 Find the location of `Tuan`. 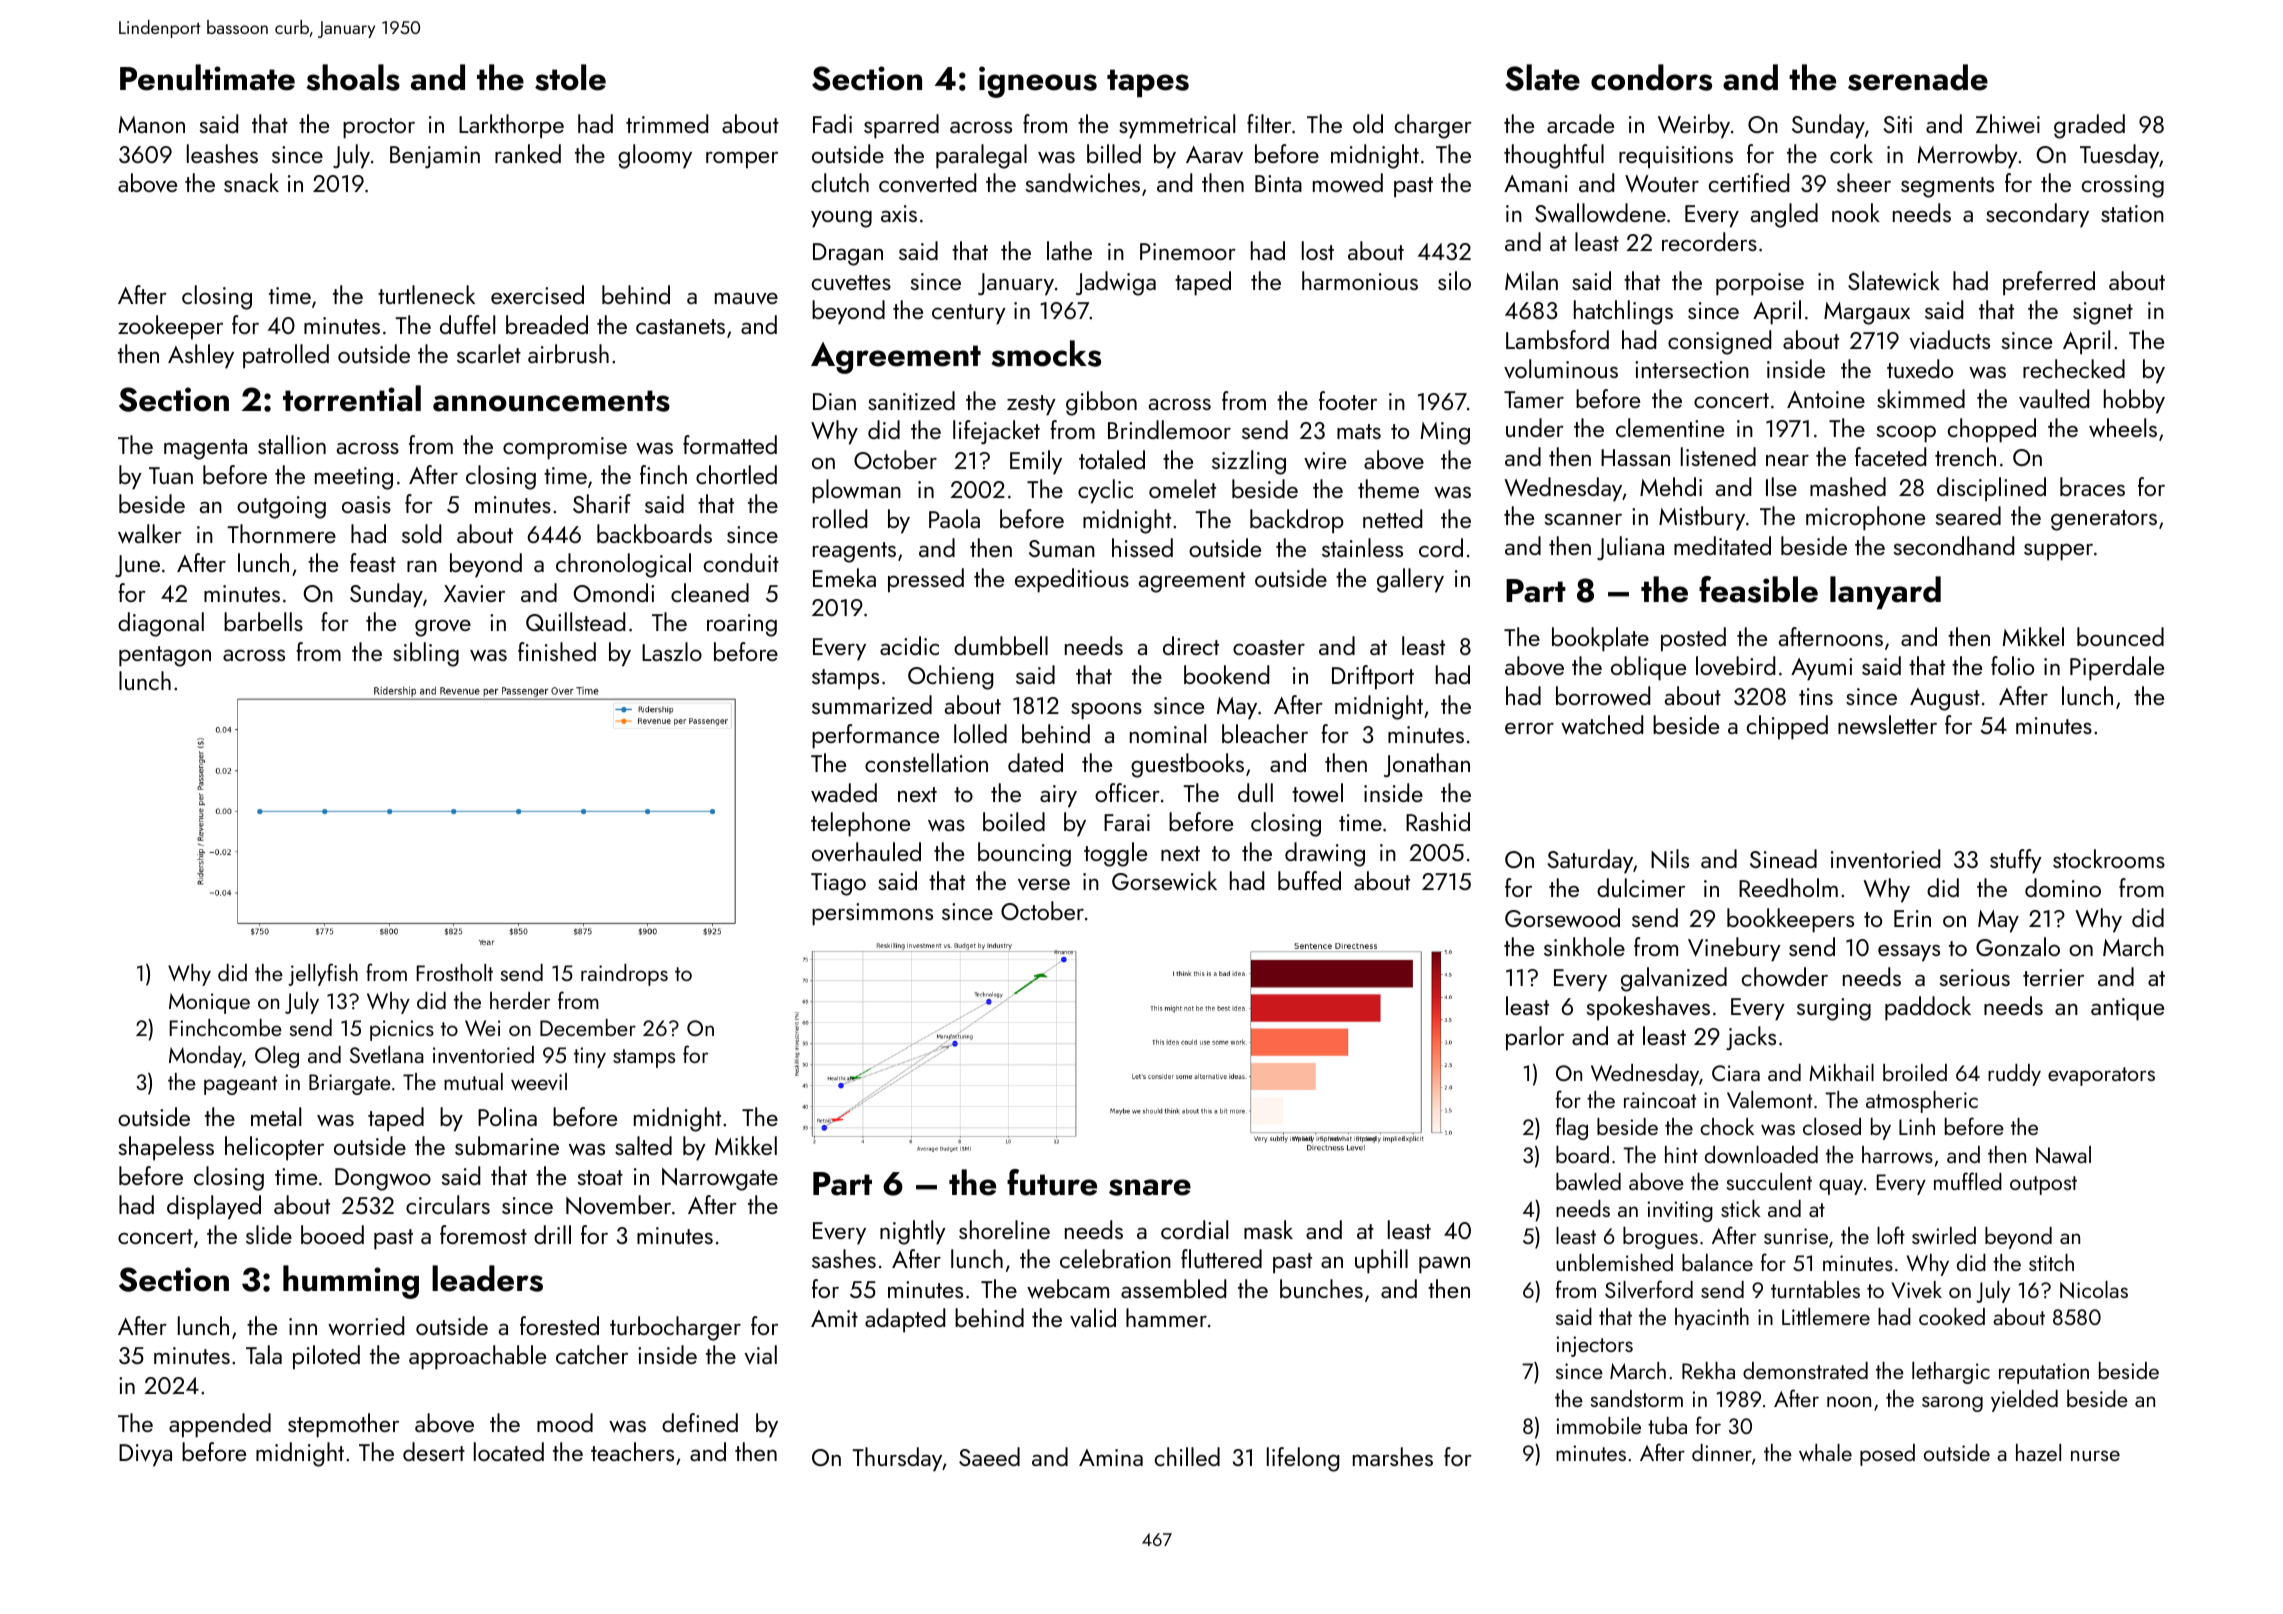

Tuan is located at coordinates (171, 475).
